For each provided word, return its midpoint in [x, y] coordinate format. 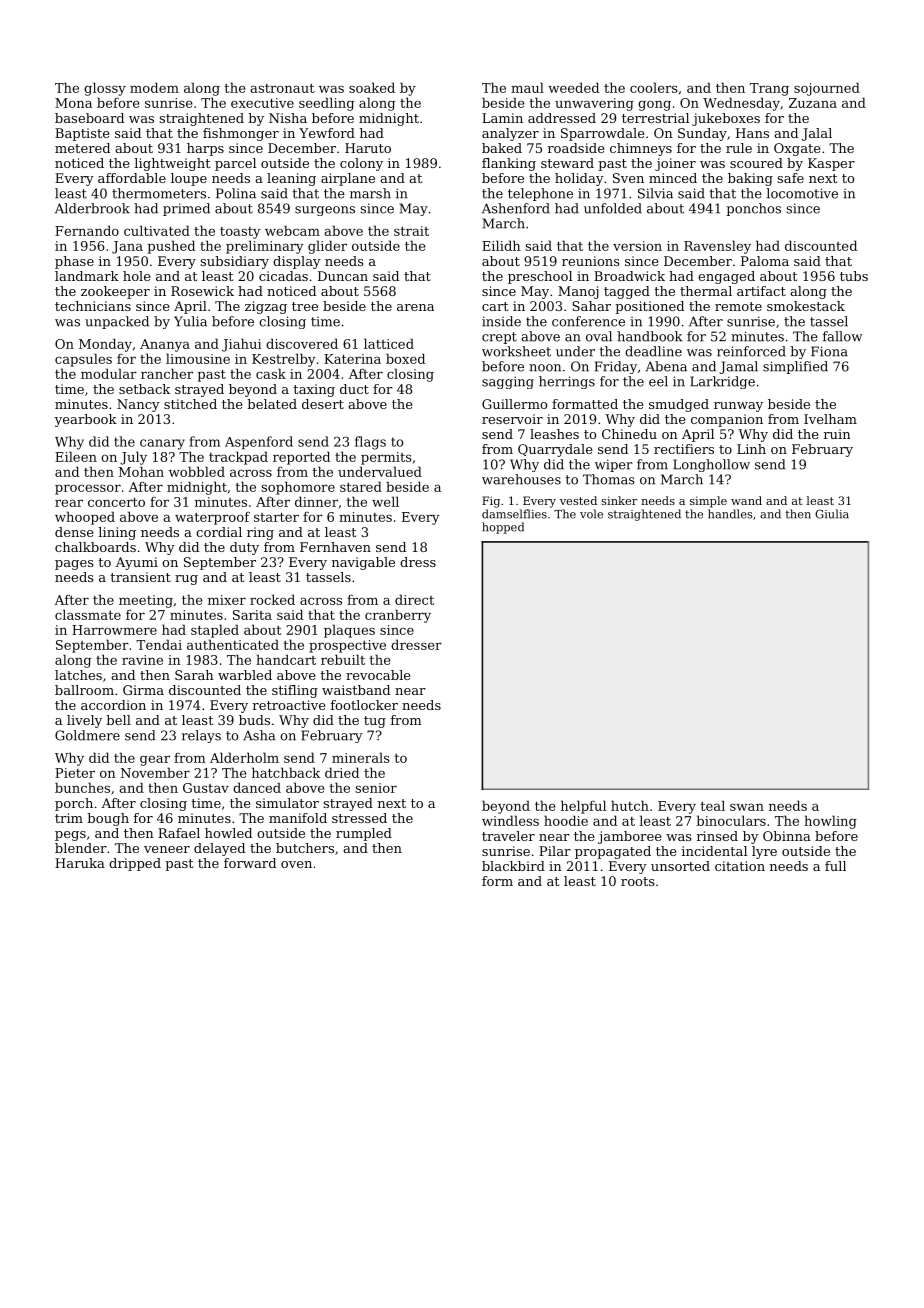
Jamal [738, 367]
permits [386, 458]
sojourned [827, 89]
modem [154, 87]
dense [74, 532]
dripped [135, 864]
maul [527, 87]
